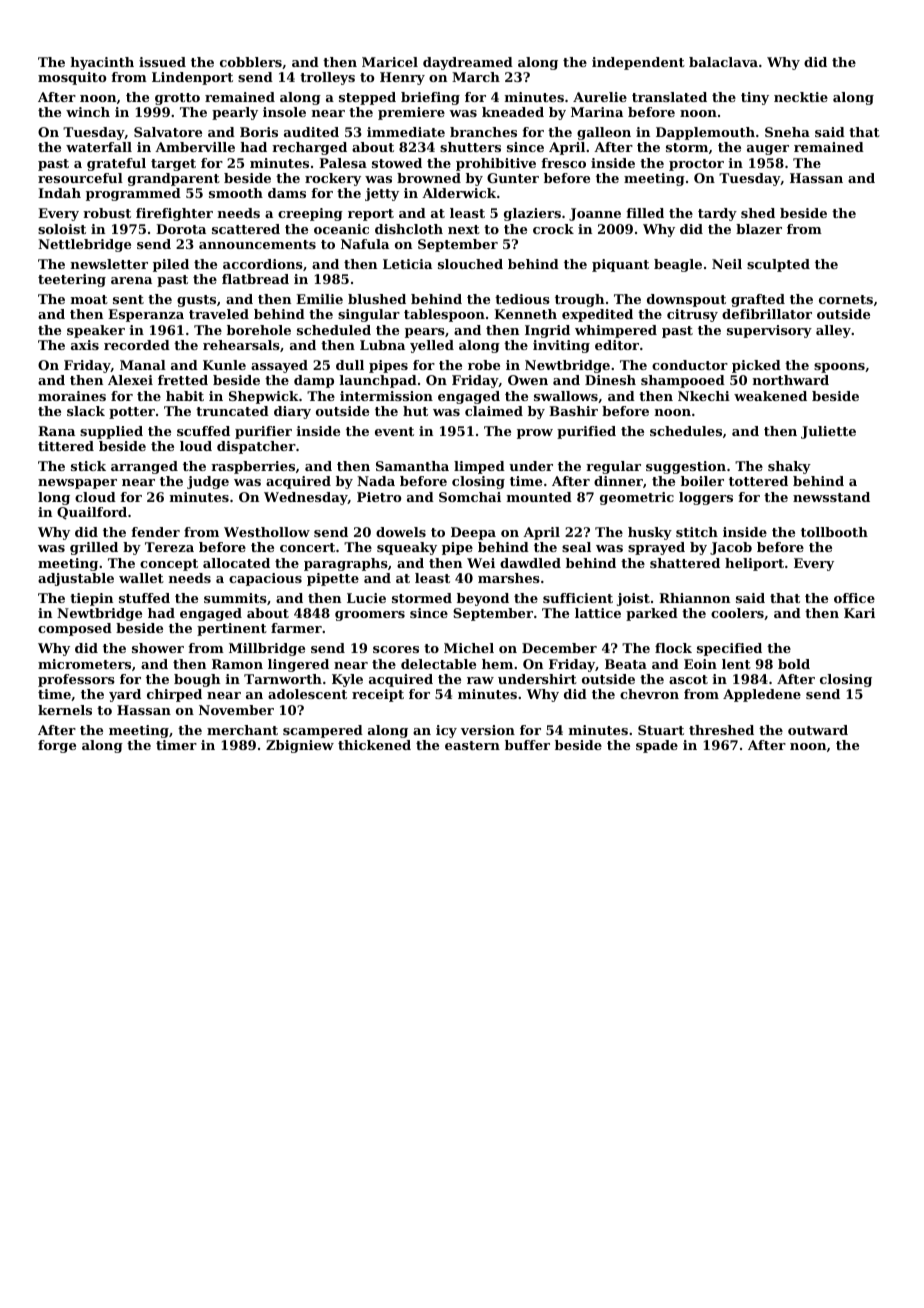 The height and width of the screenshot is (1308, 924). What do you see at coordinates (80, 178) in the screenshot?
I see `resourceful` at bounding box center [80, 178].
